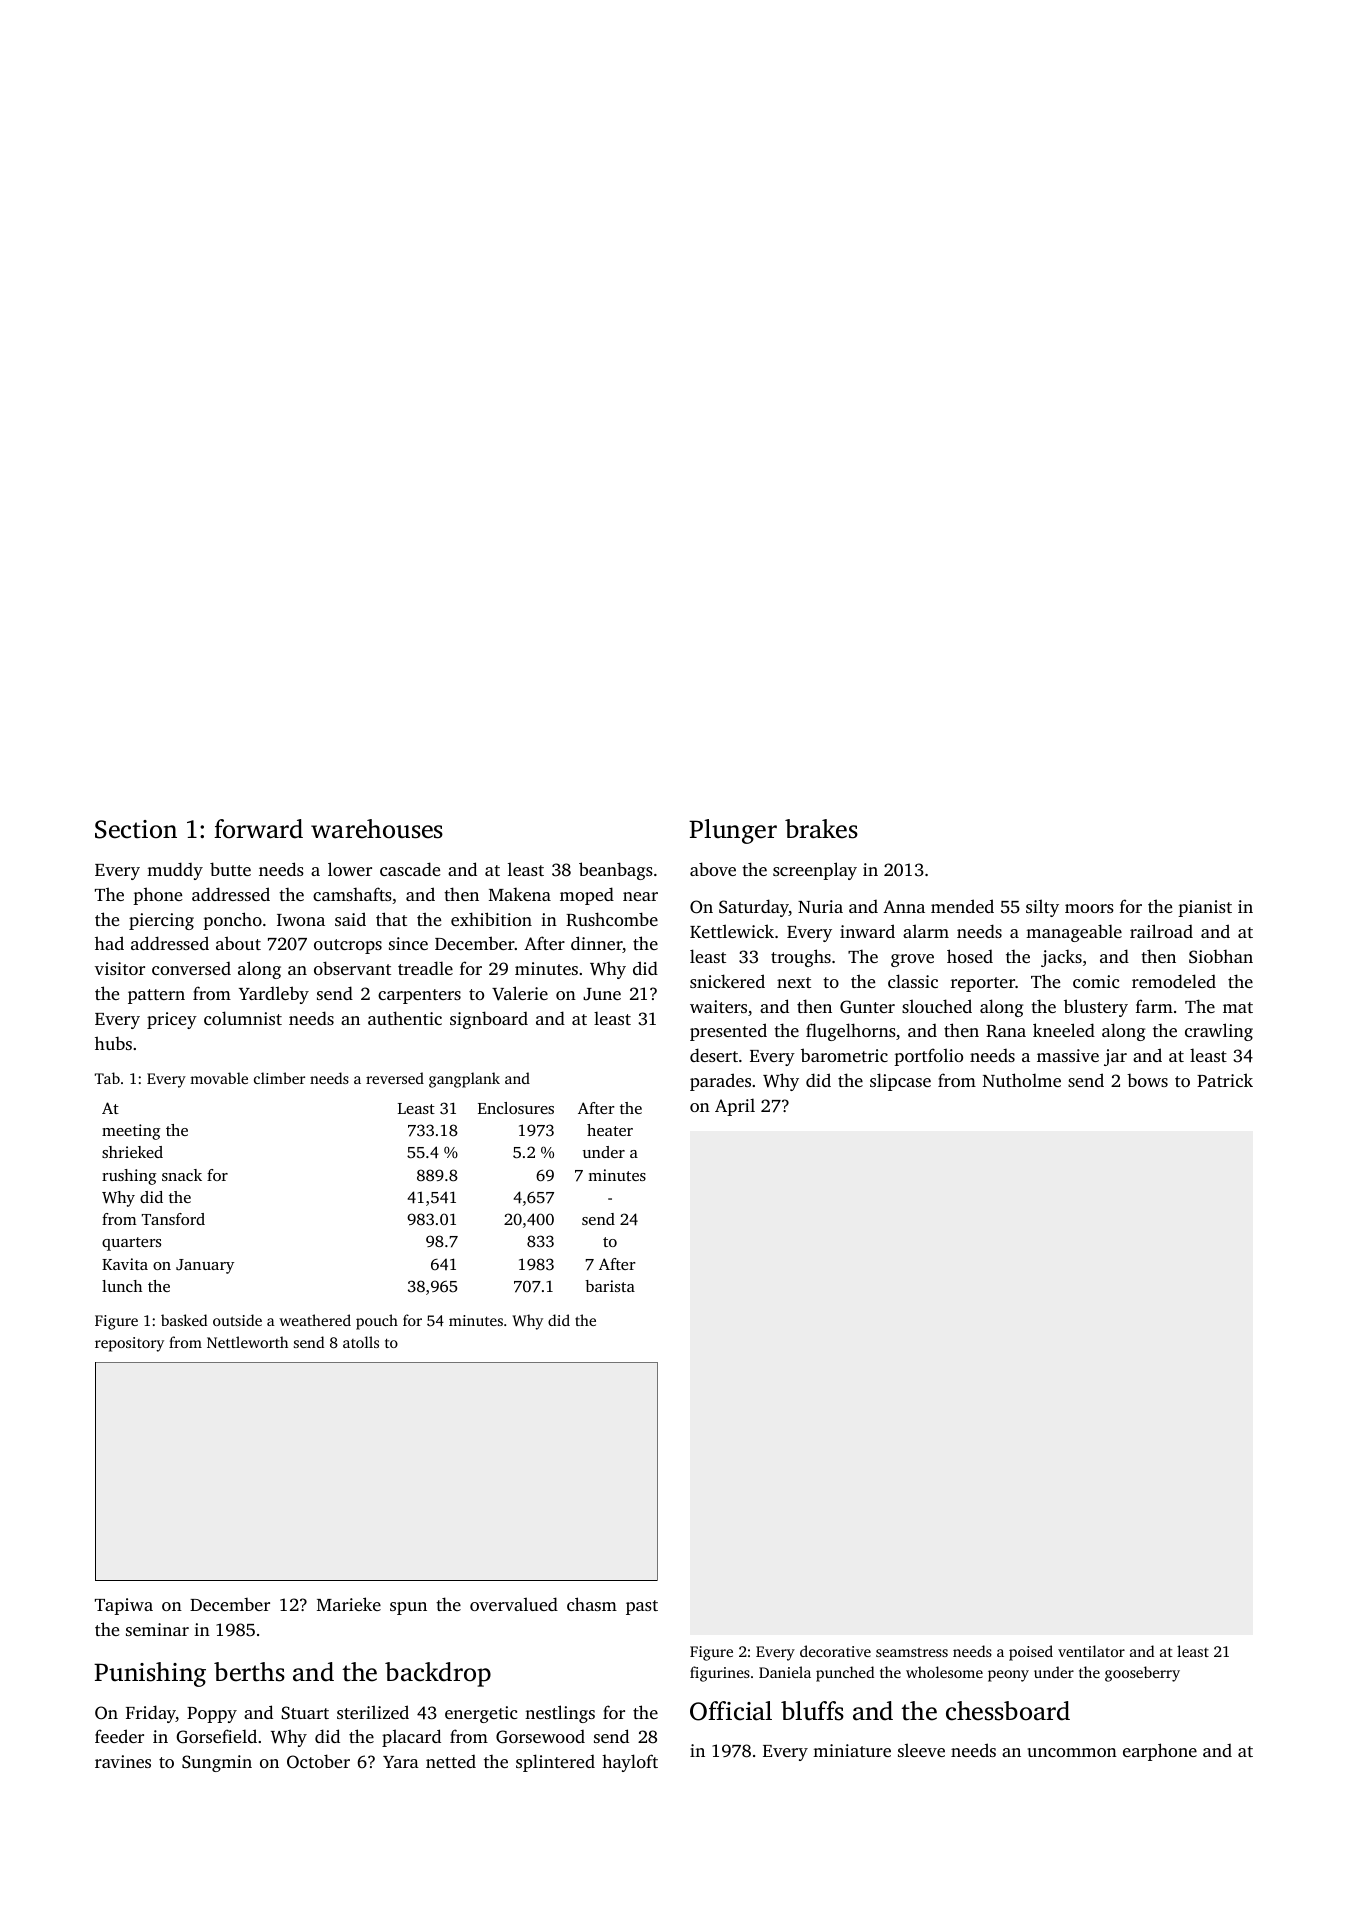  Describe the element at coordinates (1142, 1674) in the screenshot. I see `gooseberry` at that location.
